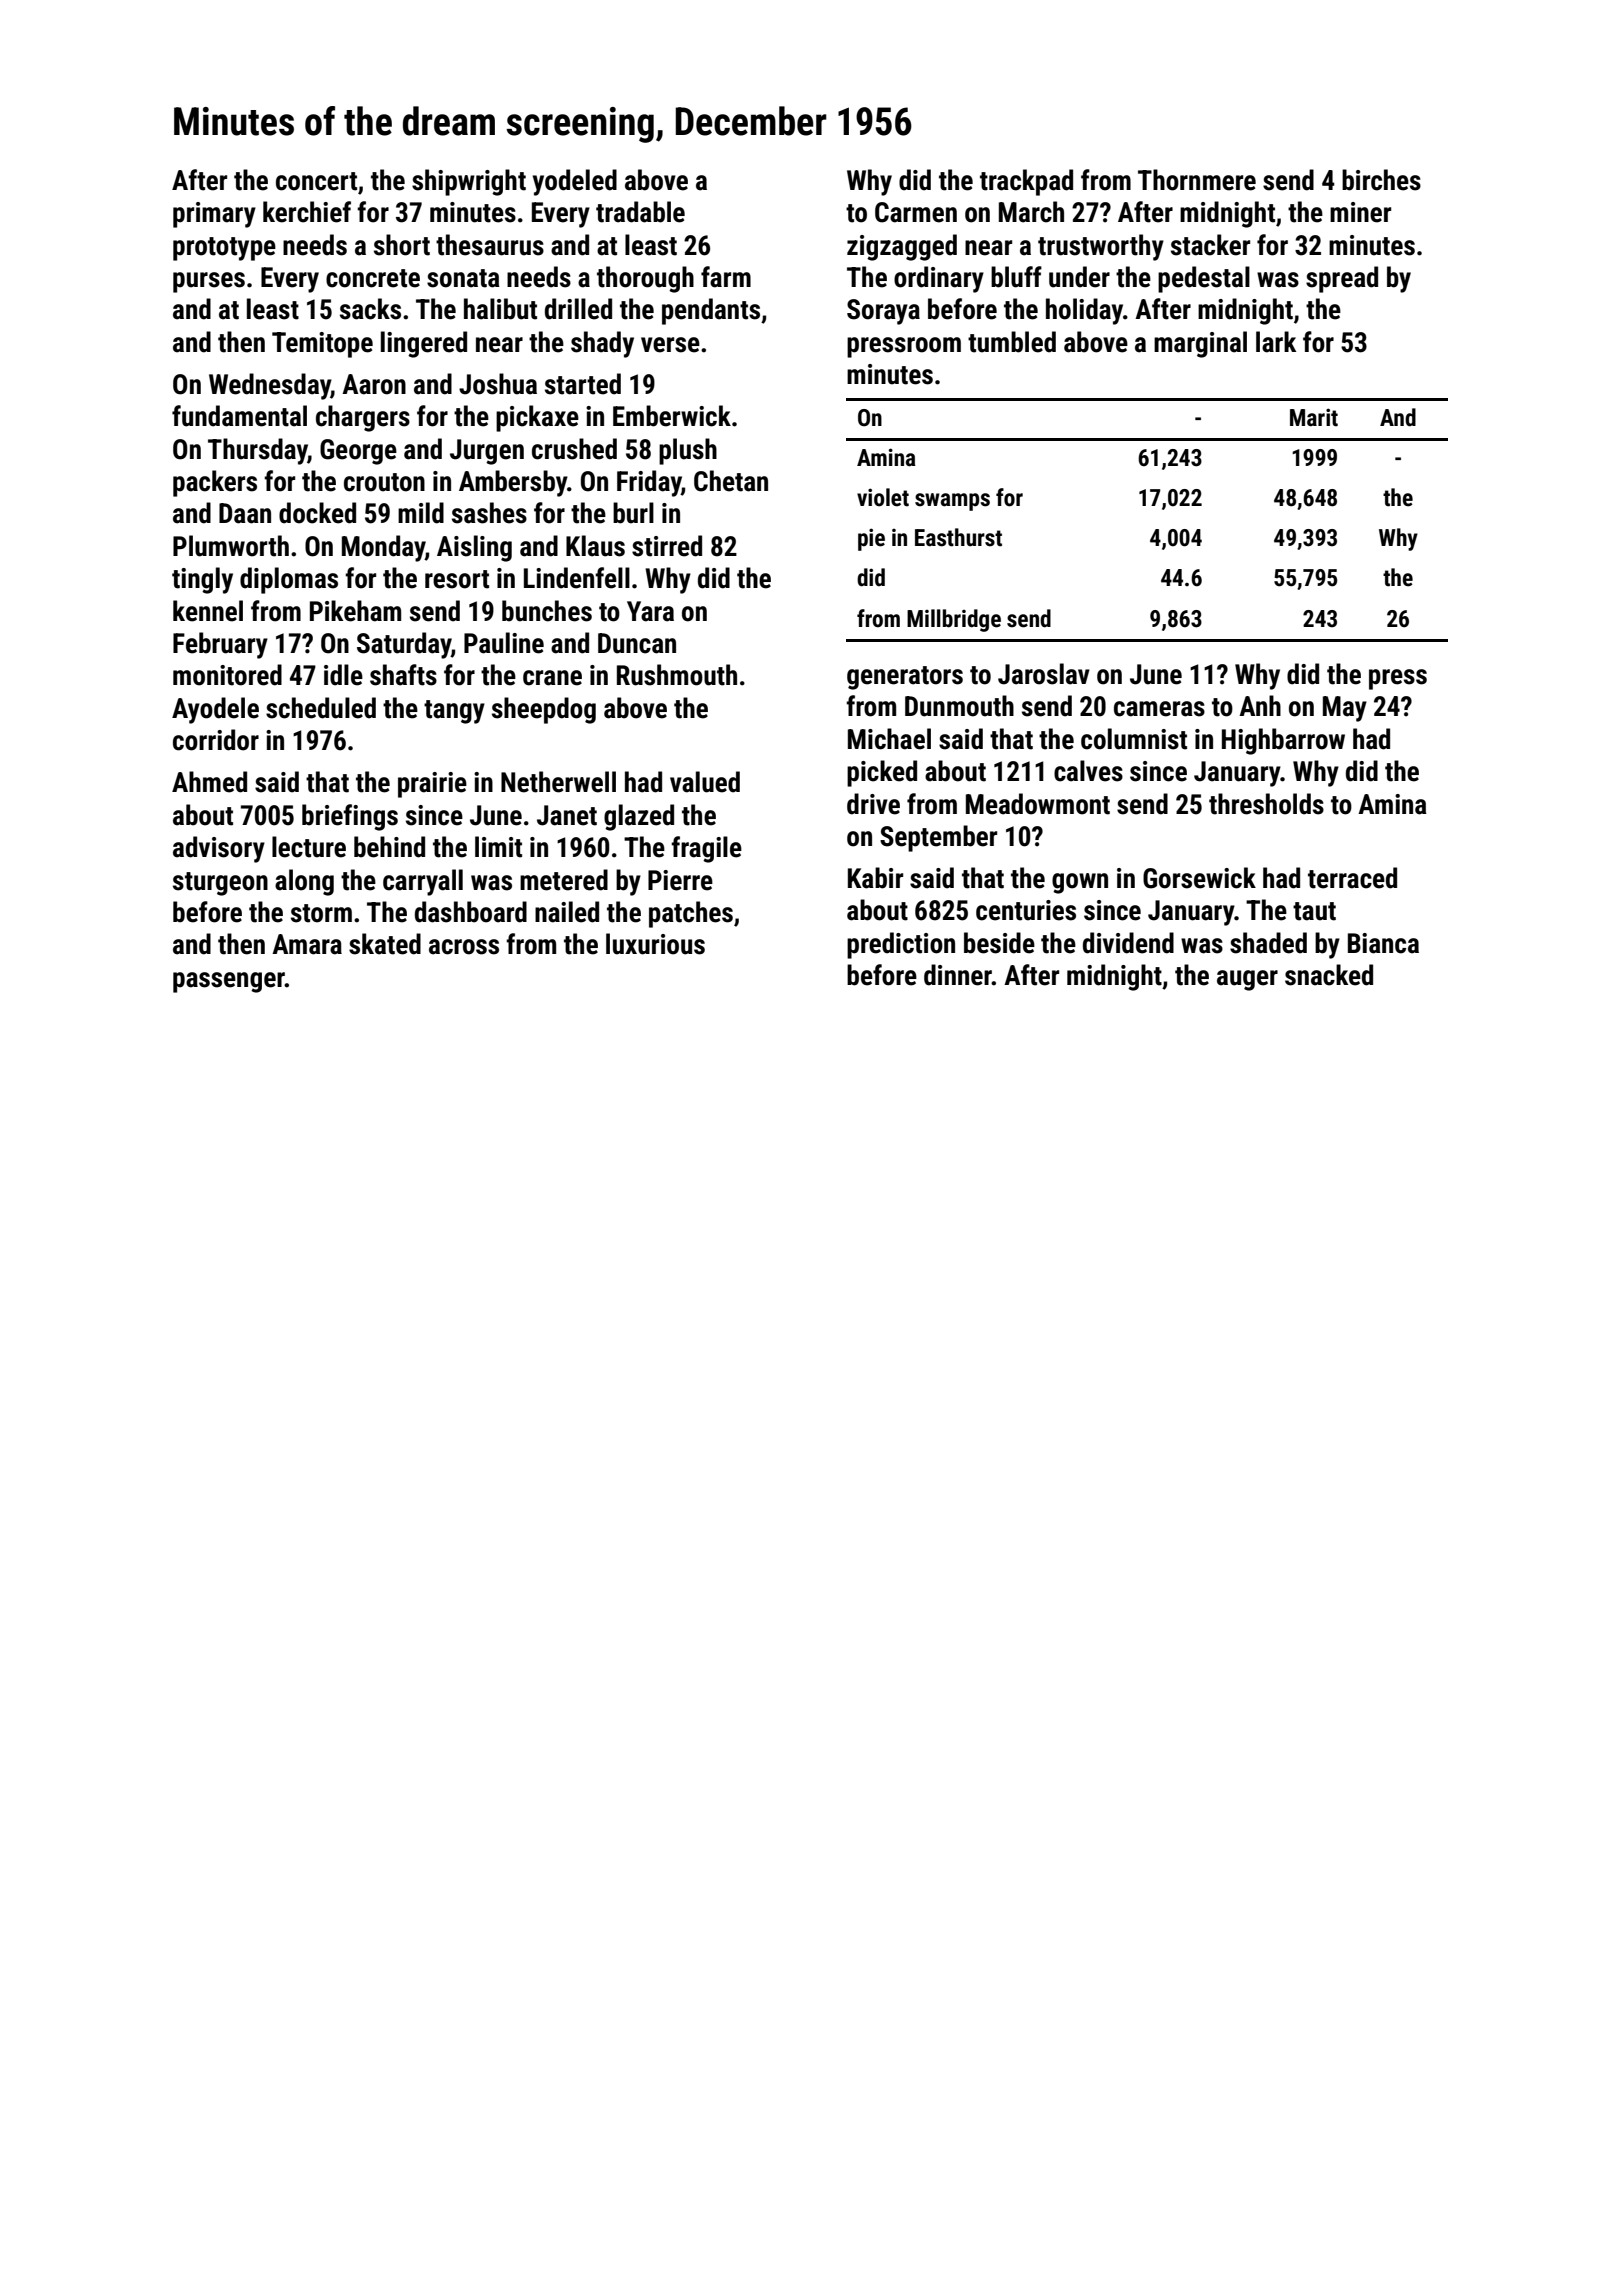 Image resolution: width=1620 pixels, height=2292 pixels. Describe the element at coordinates (229, 982) in the document. I see `passenger` at that location.
